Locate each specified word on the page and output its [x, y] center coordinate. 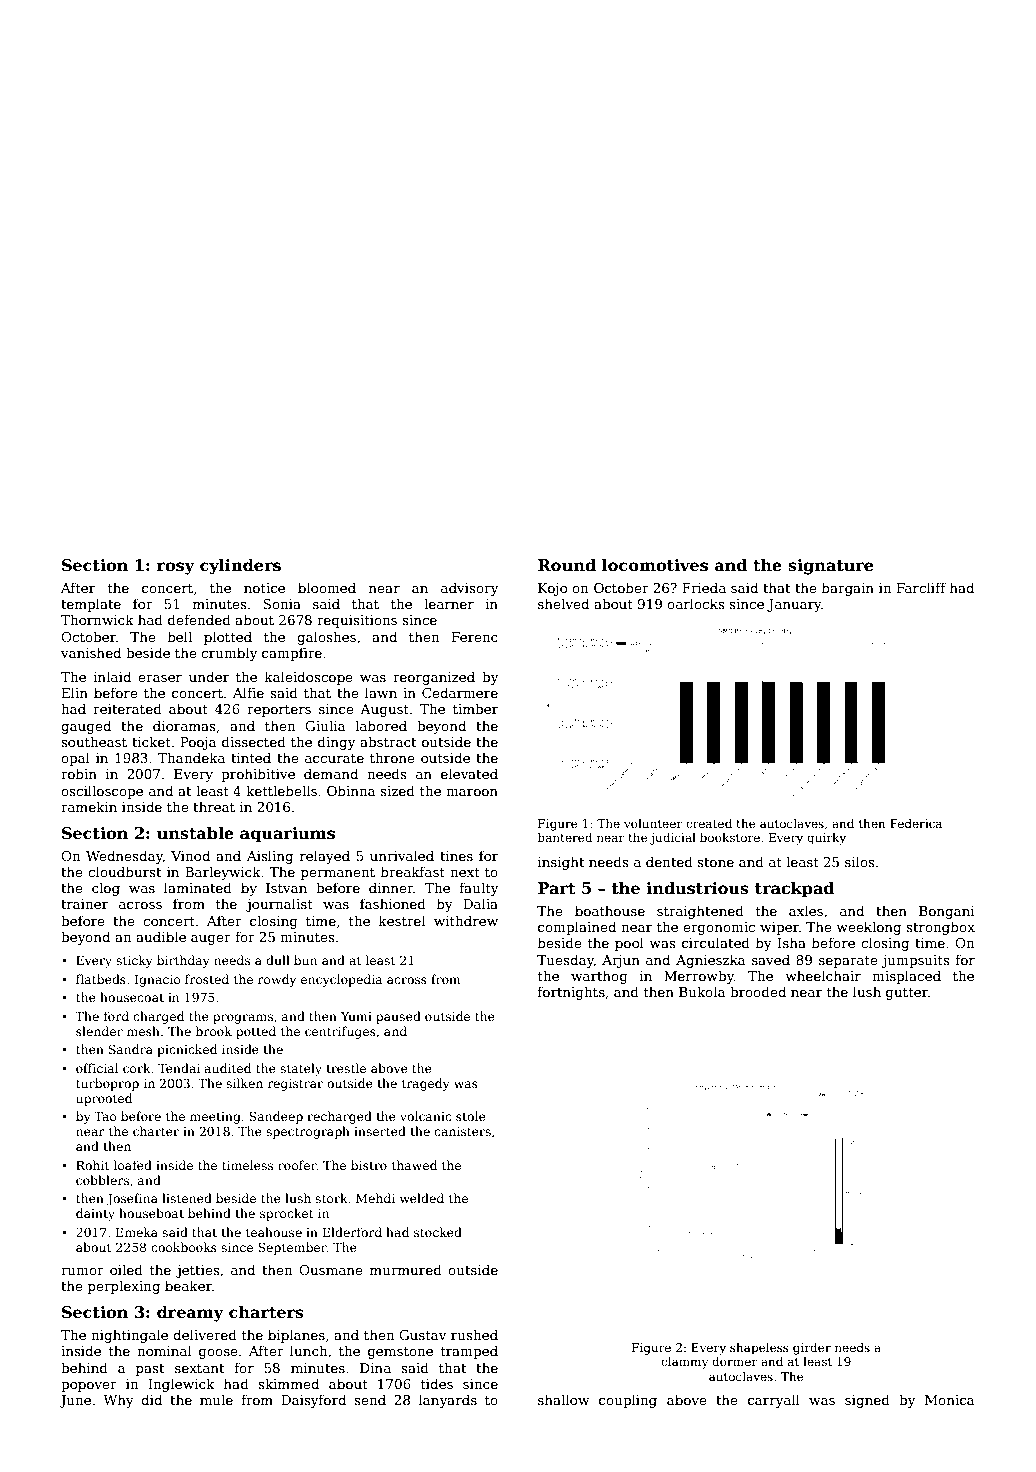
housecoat [132, 997]
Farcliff [921, 587]
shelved [563, 603]
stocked [438, 1232]
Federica [916, 823]
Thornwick [97, 619]
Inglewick [181, 1385]
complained [577, 928]
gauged [86, 727]
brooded [758, 991]
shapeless [759, 1349]
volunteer [653, 823]
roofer [297, 1165]
